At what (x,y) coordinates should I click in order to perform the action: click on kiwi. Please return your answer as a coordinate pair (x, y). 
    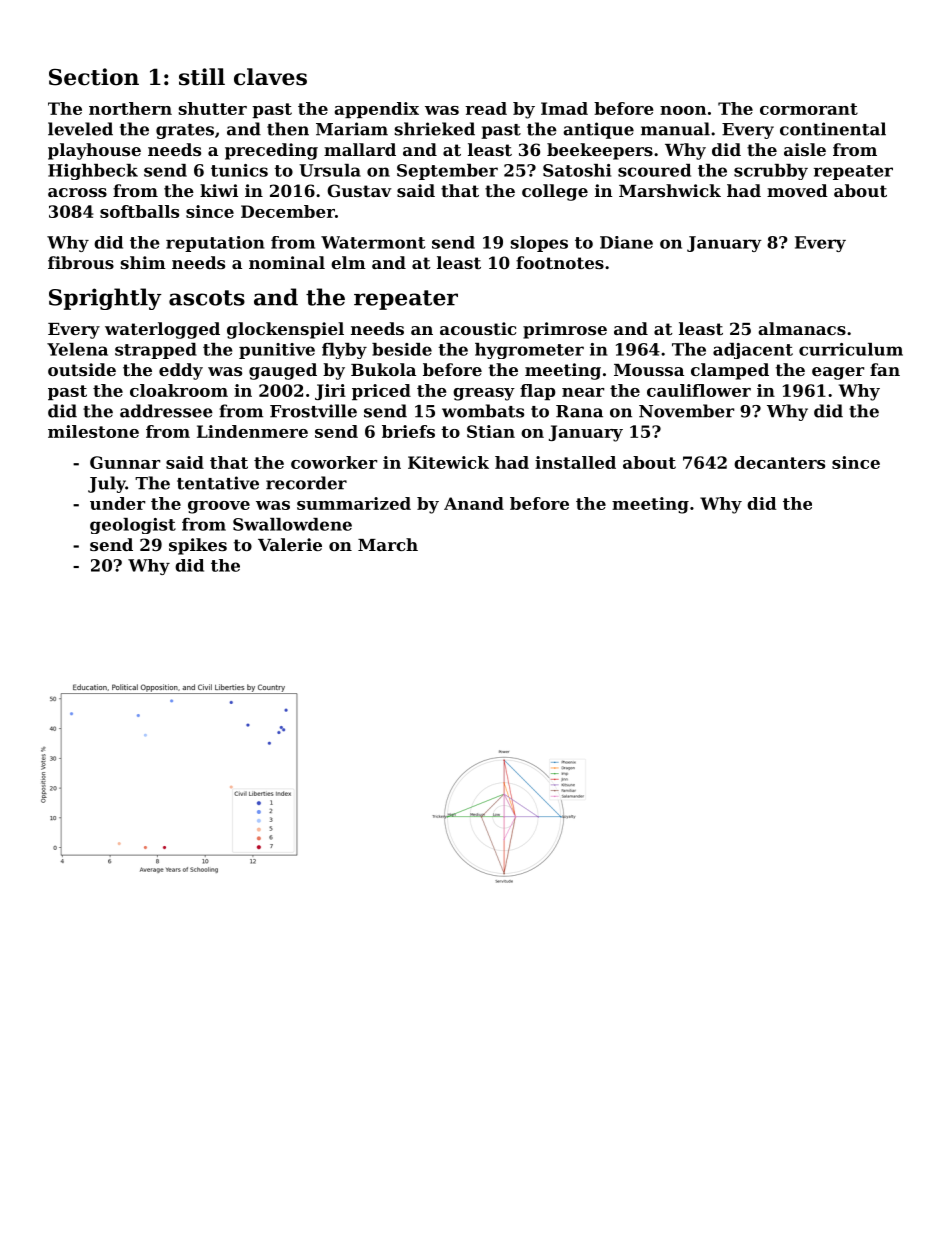
    Looking at the image, I should click on (219, 190).
